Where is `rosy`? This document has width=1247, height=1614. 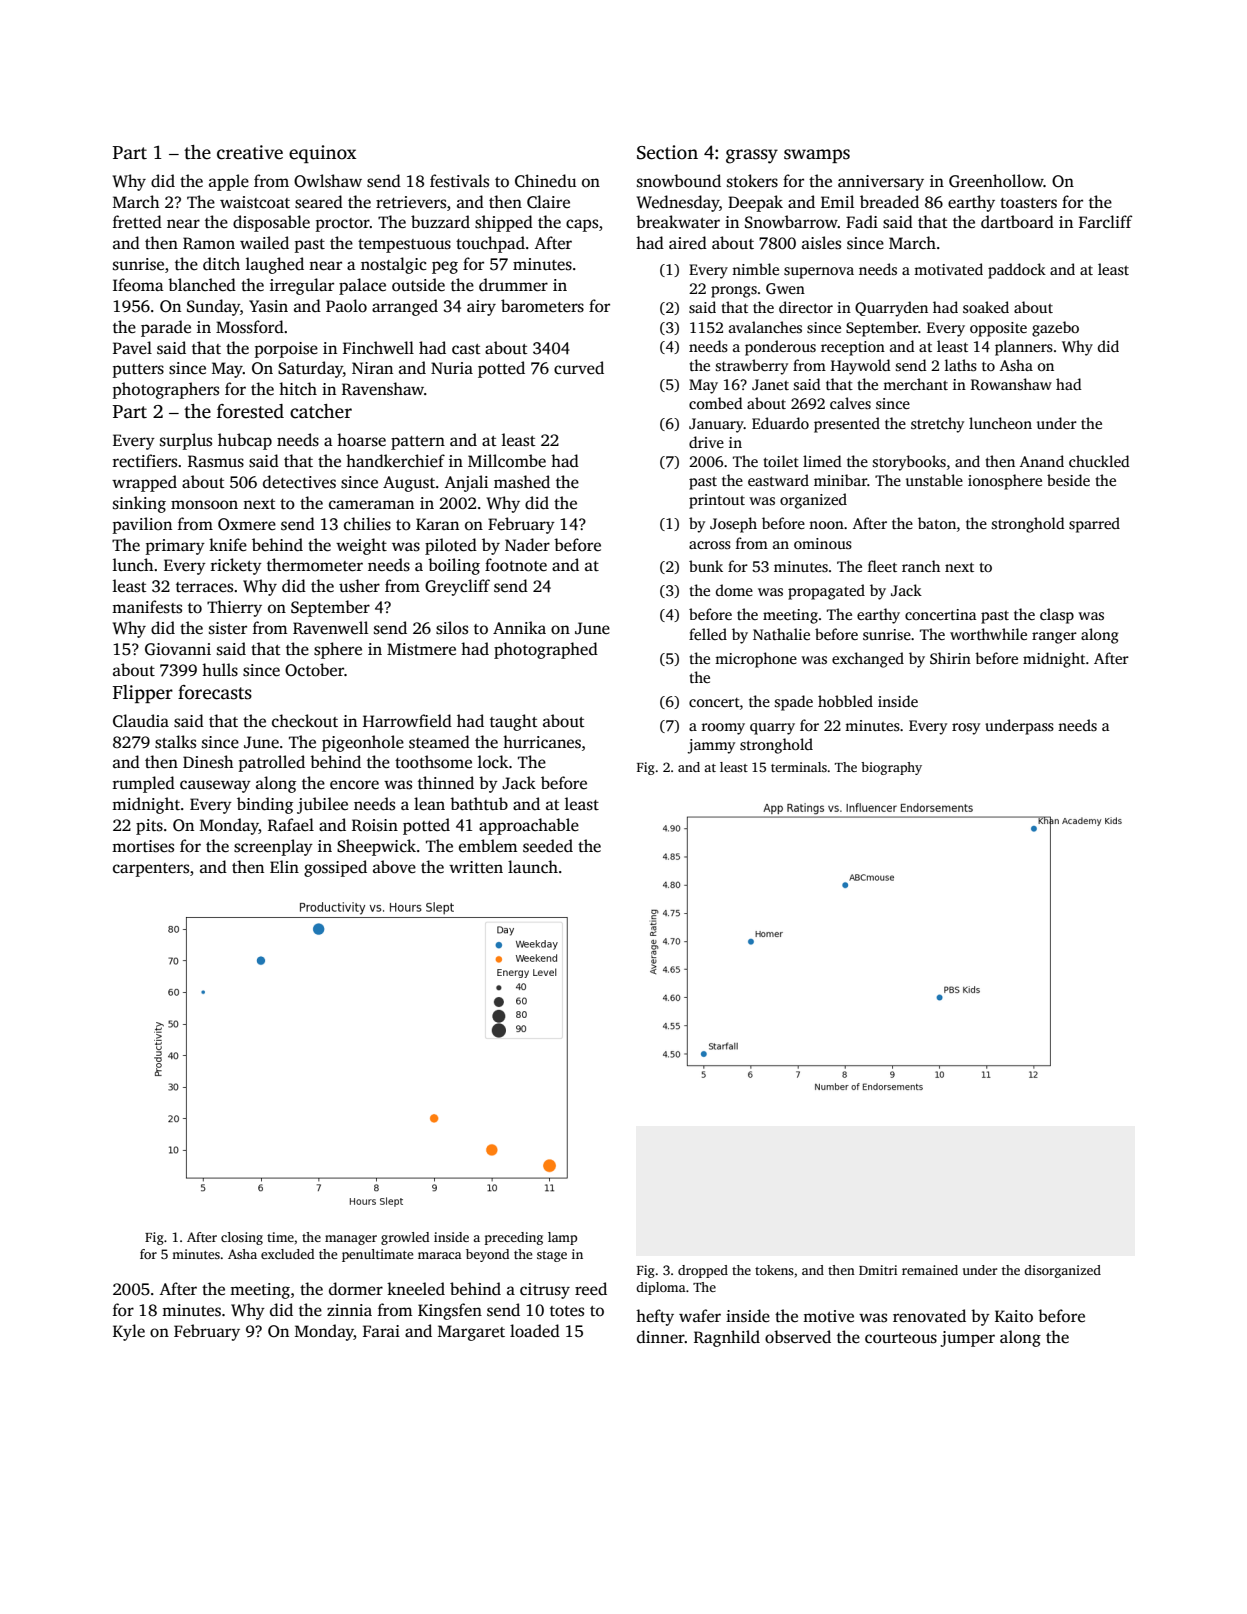
rosy is located at coordinates (966, 729).
